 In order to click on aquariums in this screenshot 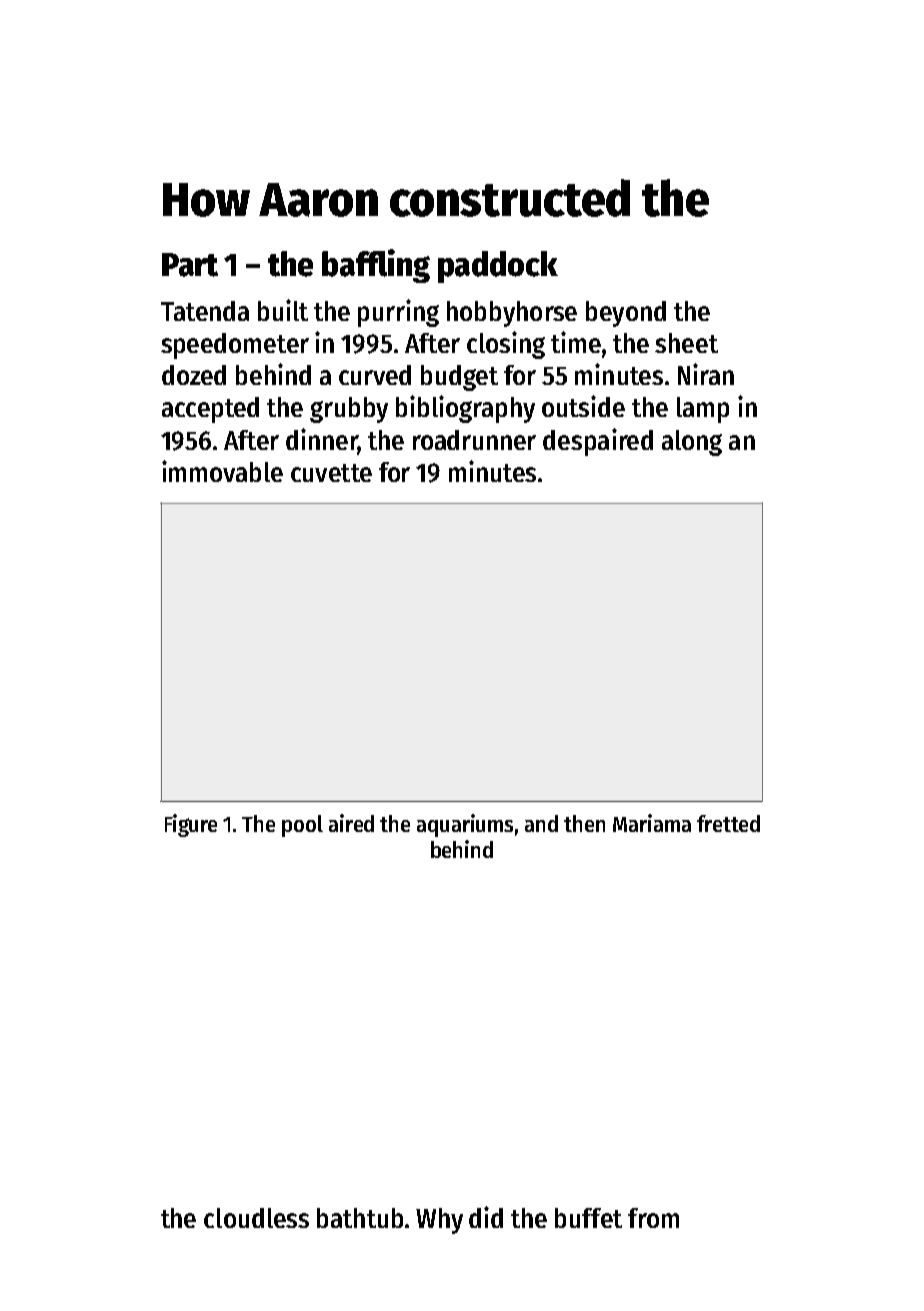, I will do `click(465, 825)`.
